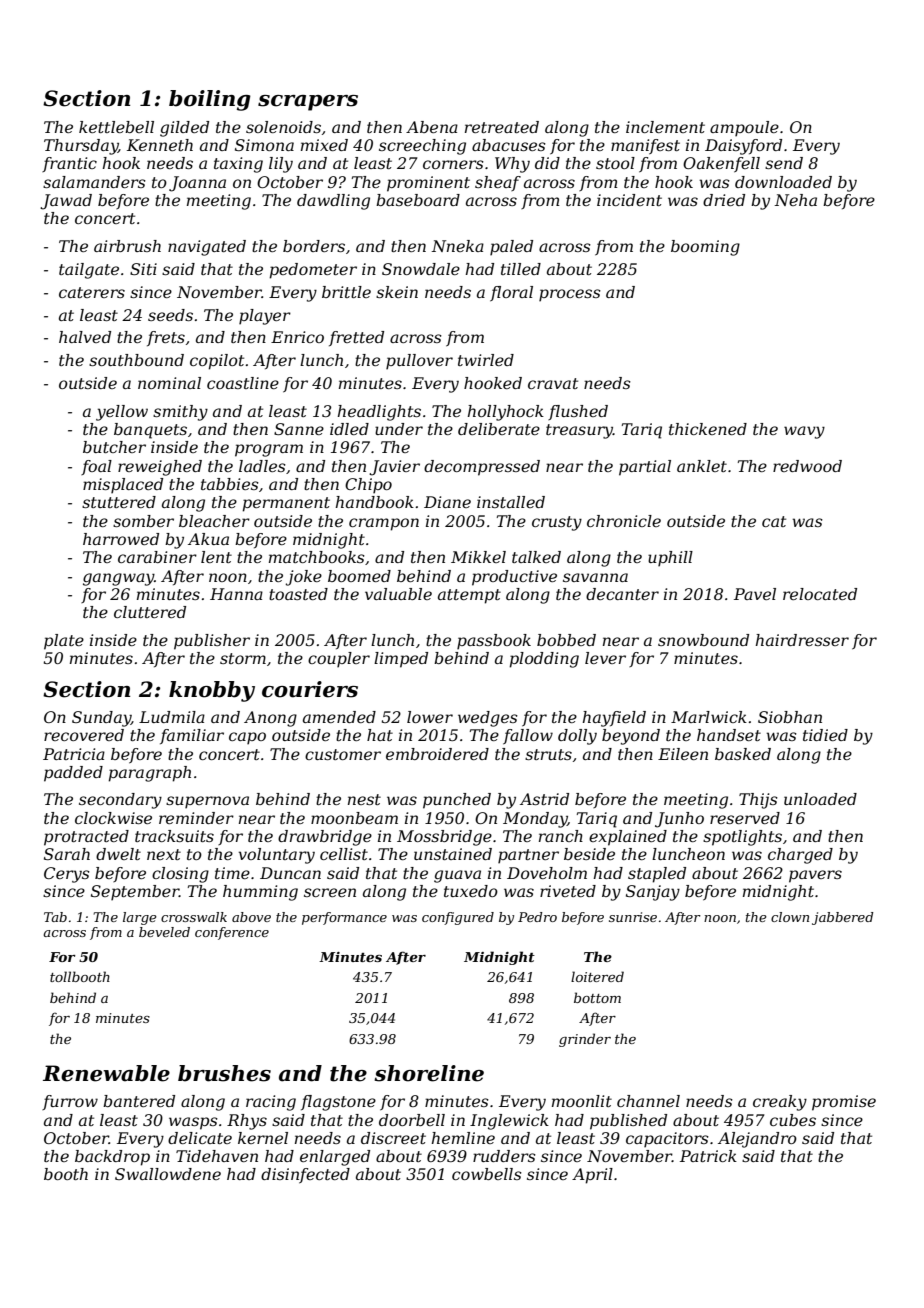  I want to click on beveled, so click(164, 932).
